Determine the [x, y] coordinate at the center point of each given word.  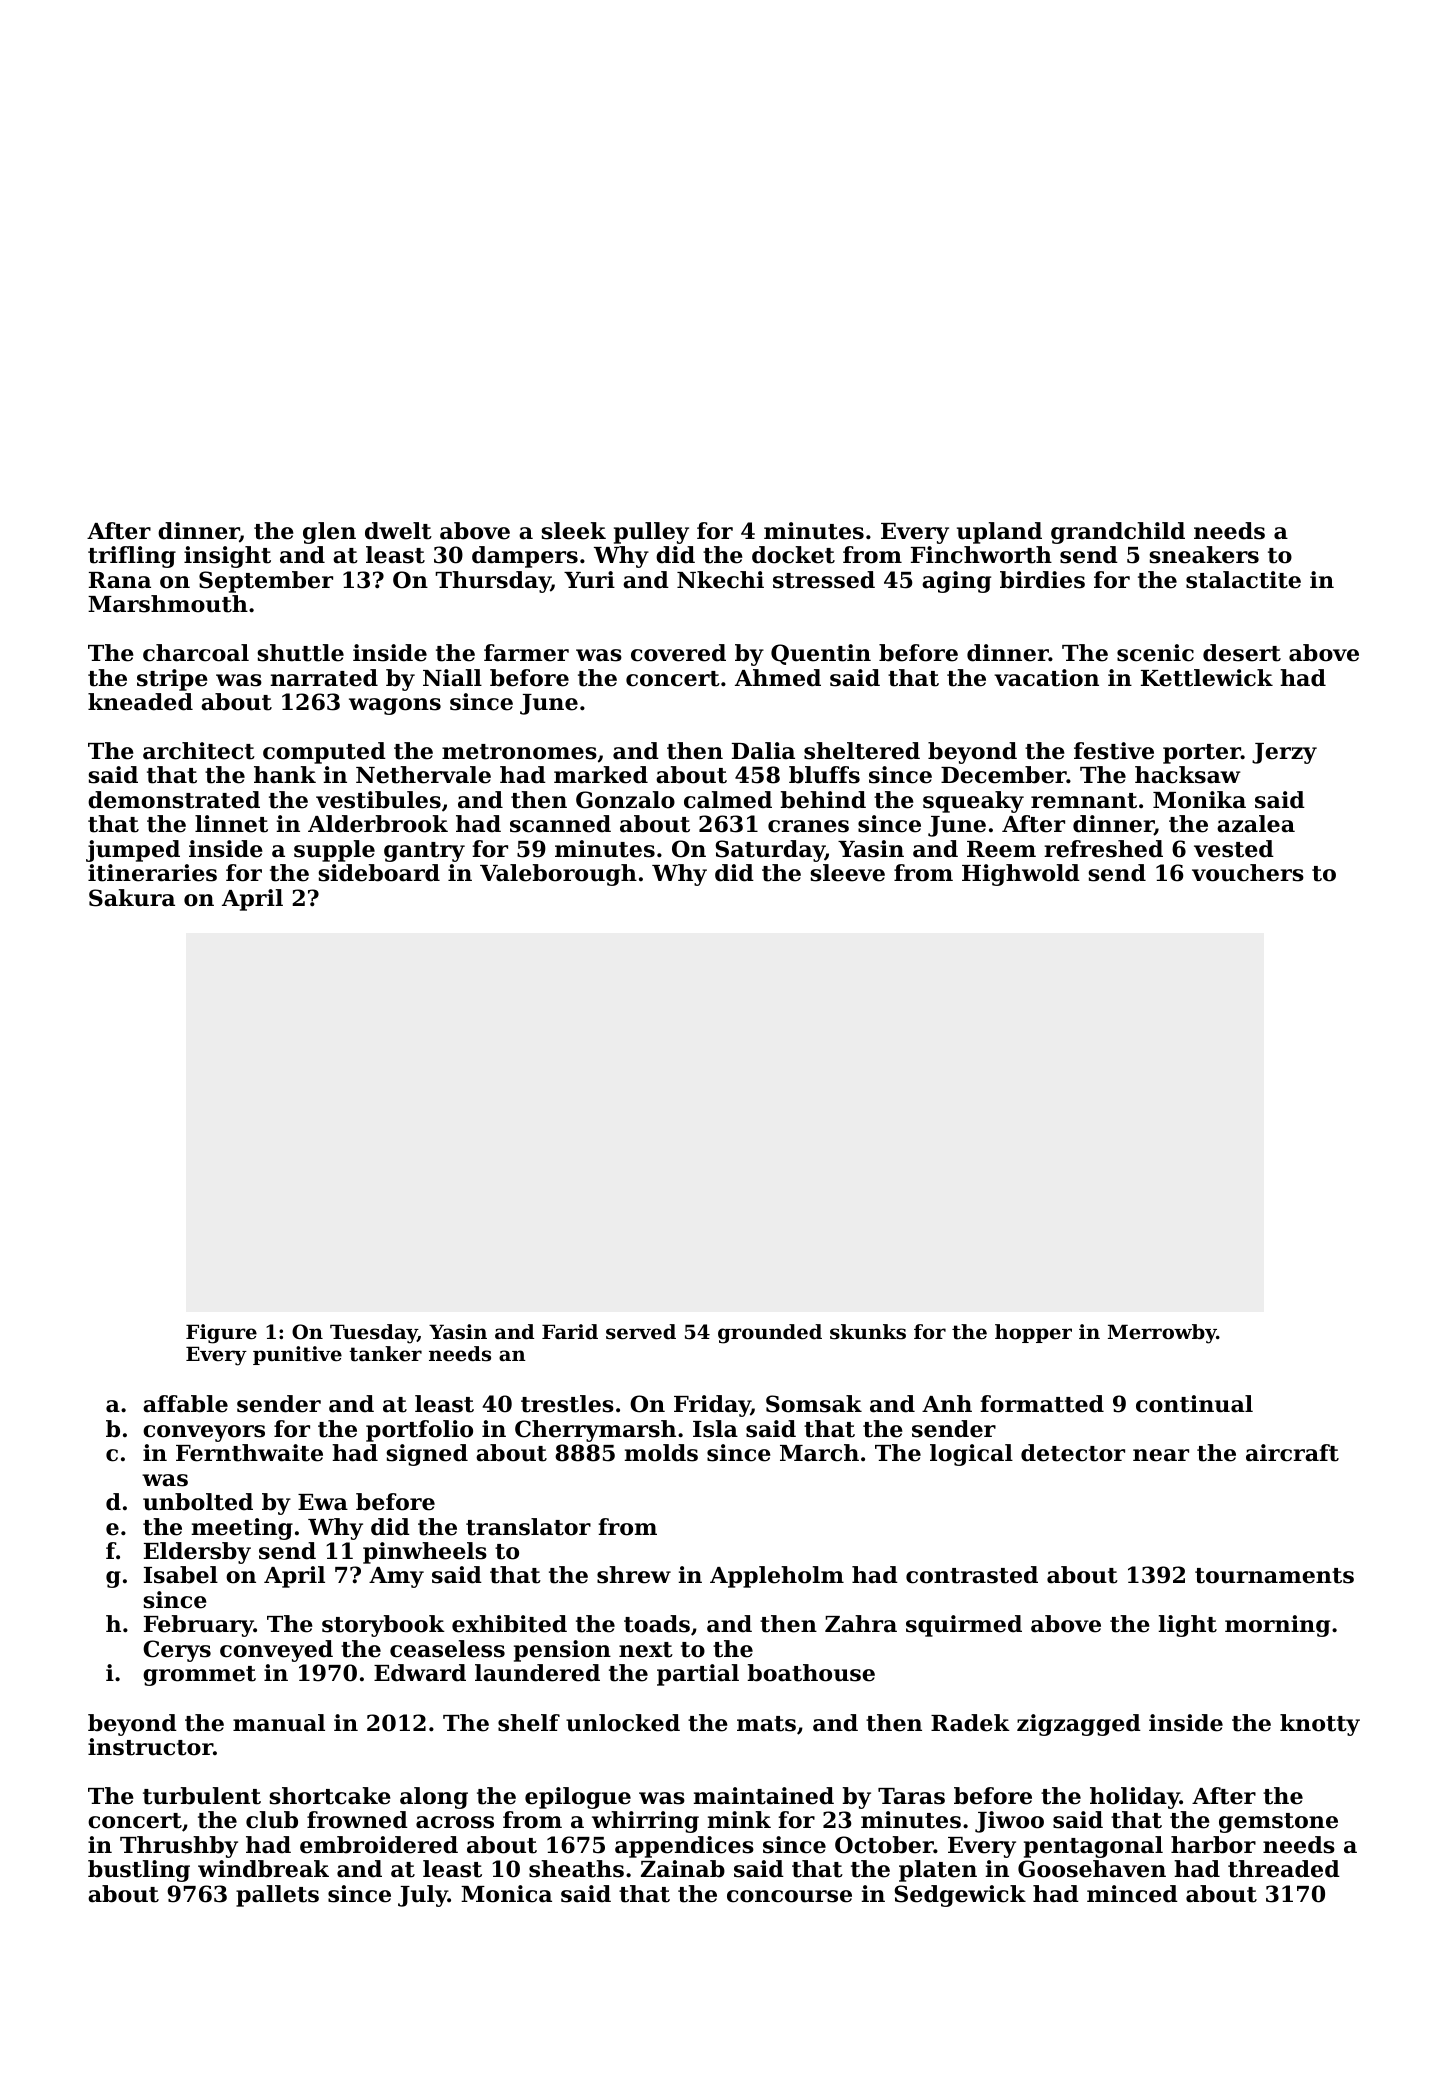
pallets [277, 1896]
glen [329, 533]
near [1161, 1455]
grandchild [1118, 533]
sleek [574, 531]
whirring [645, 1822]
